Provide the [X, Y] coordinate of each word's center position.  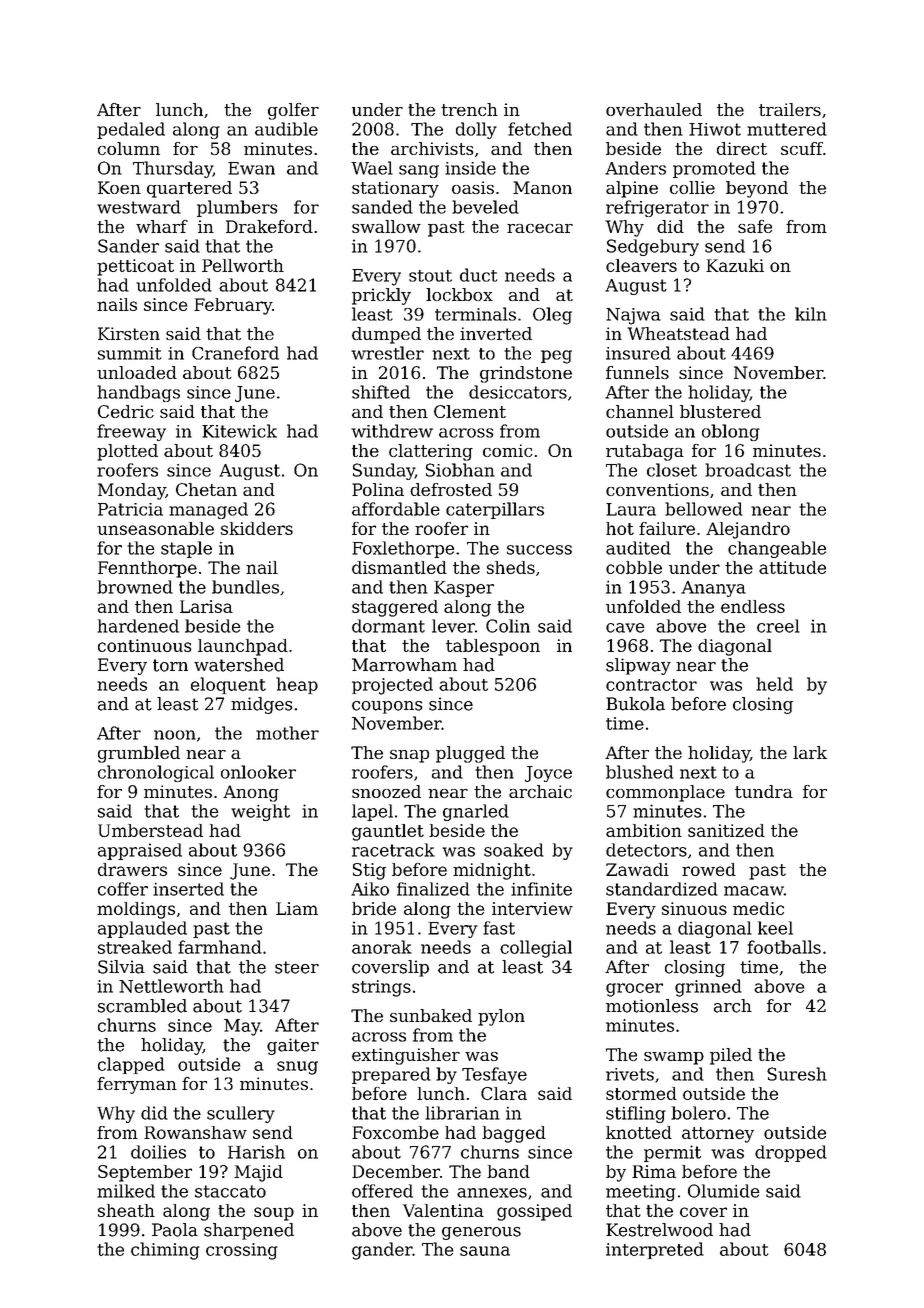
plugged [470, 754]
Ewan [251, 168]
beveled [485, 207]
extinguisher [406, 1056]
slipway [638, 666]
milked [126, 1191]
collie [692, 187]
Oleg [552, 316]
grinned [708, 988]
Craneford [235, 353]
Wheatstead [678, 333]
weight [260, 812]
